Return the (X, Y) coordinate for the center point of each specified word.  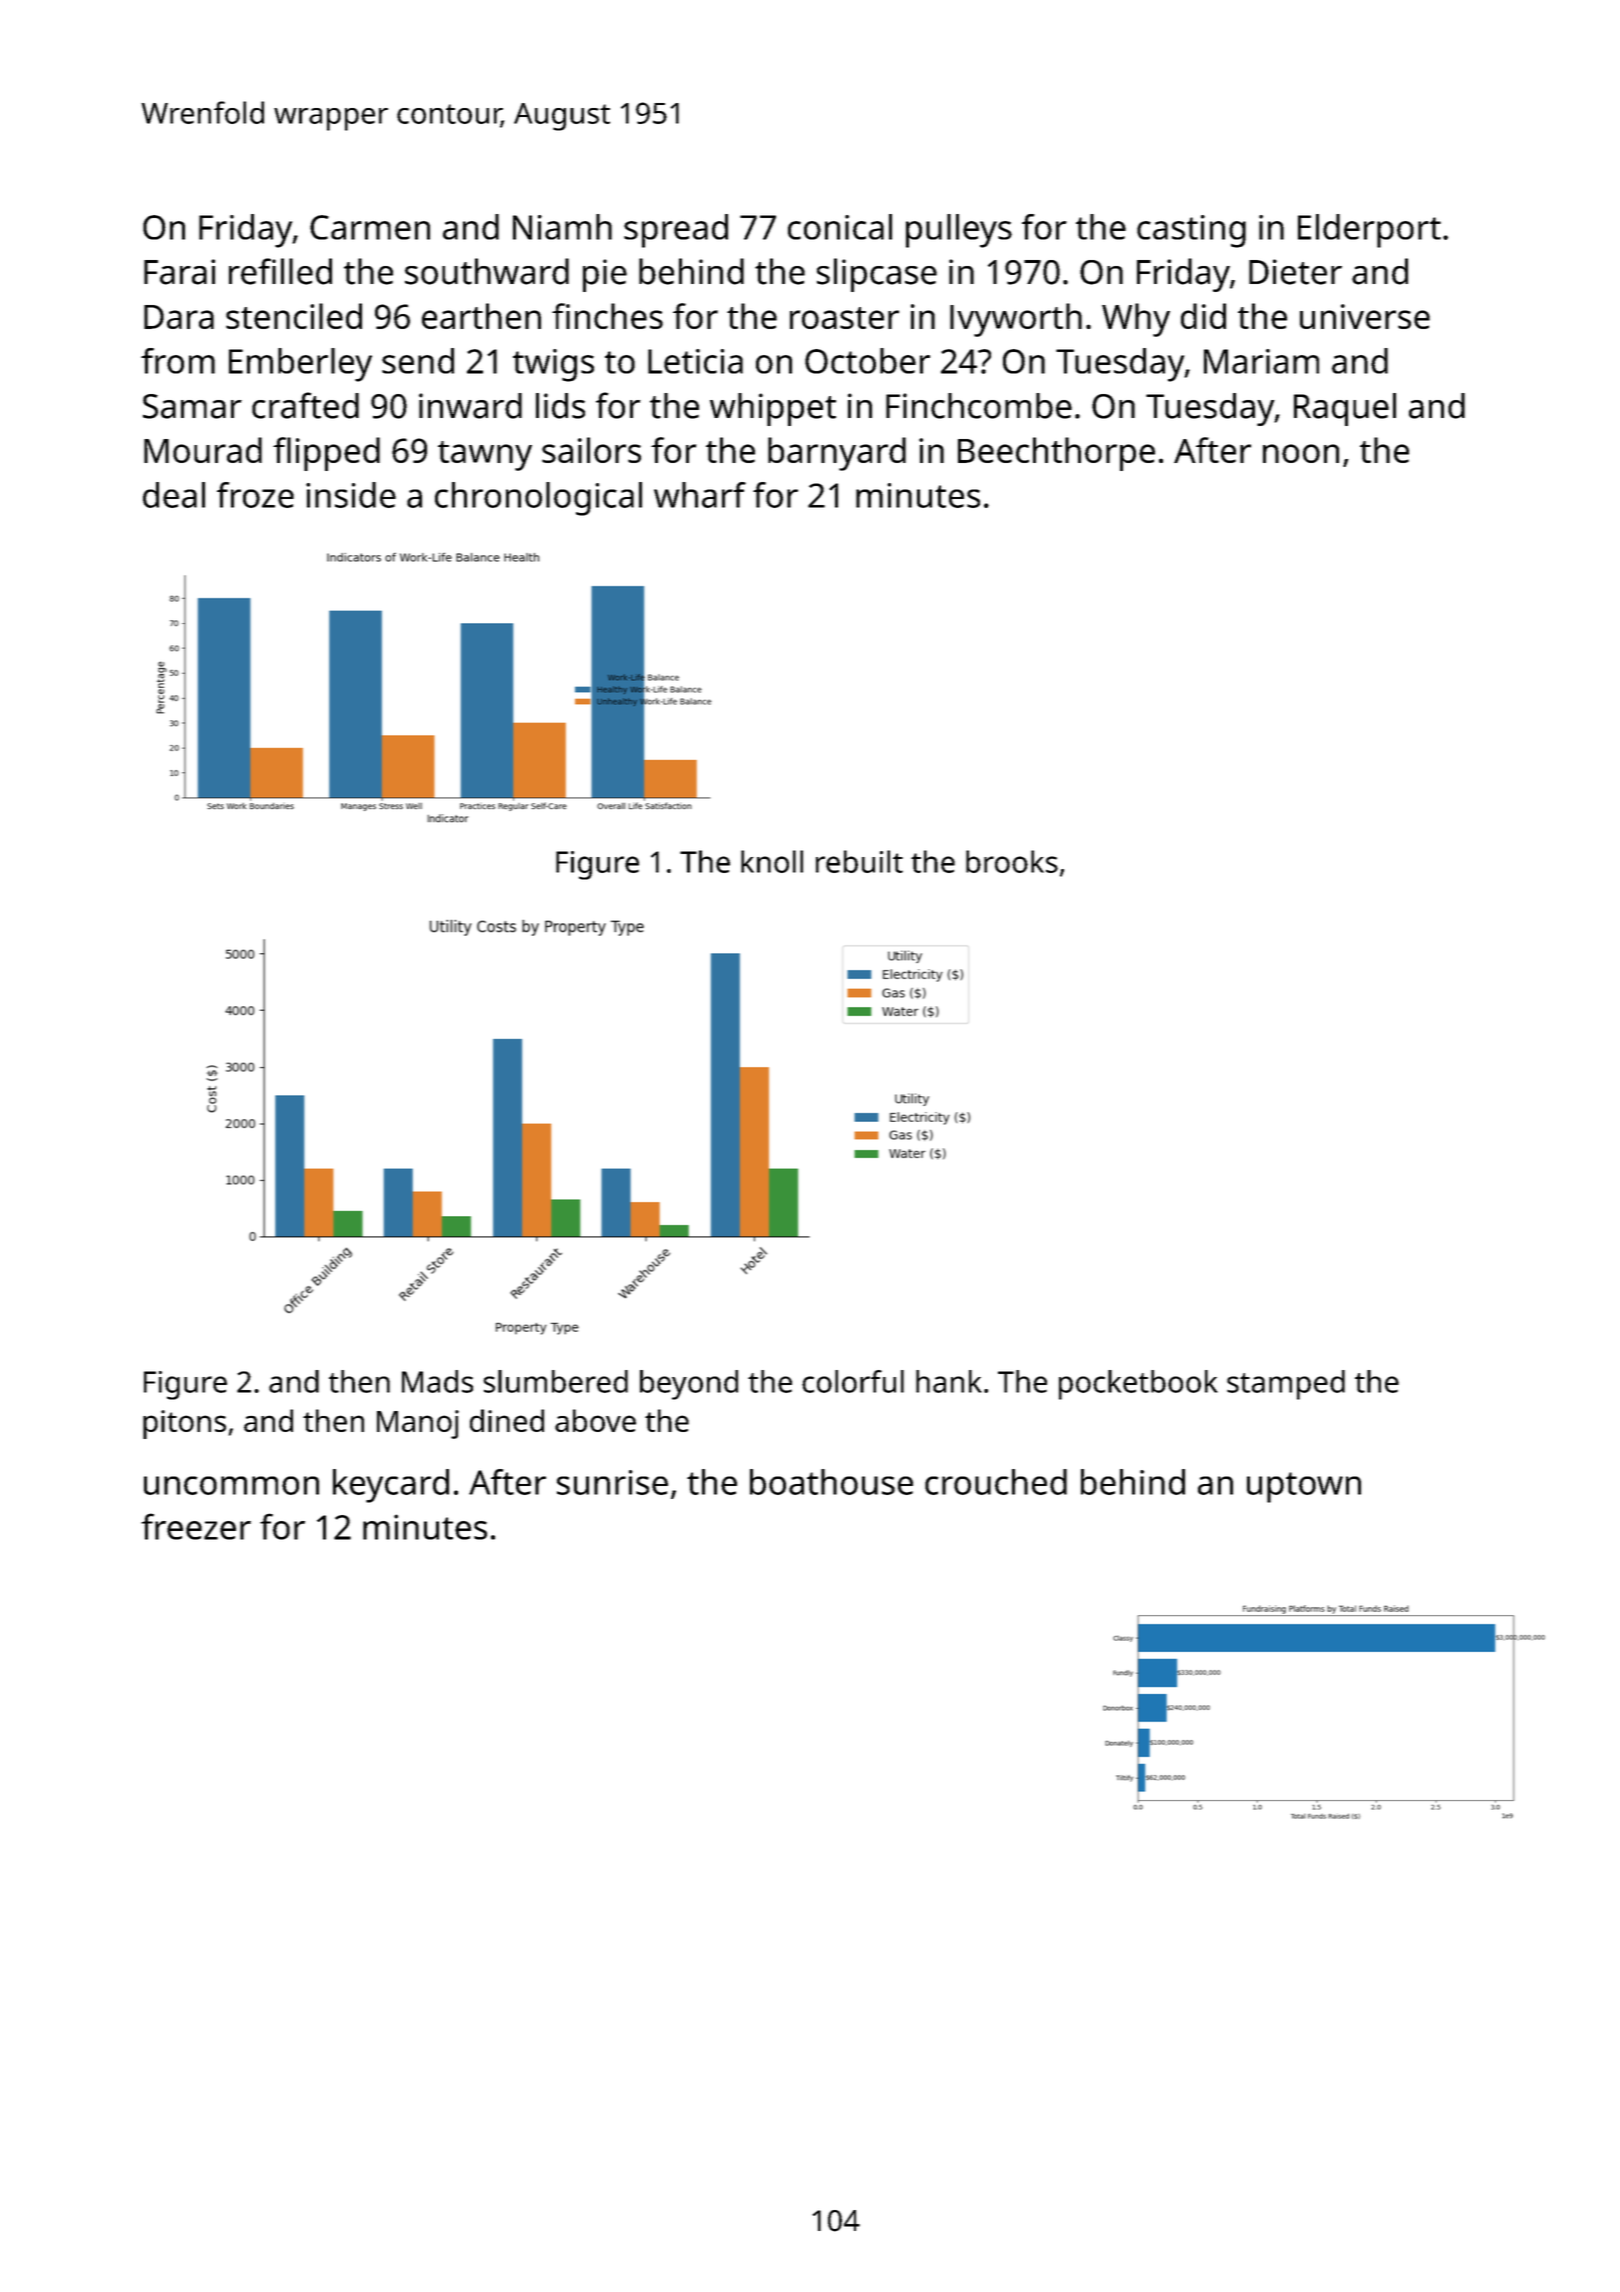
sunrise (612, 1482)
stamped (1286, 1385)
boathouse (831, 1482)
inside (351, 495)
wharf (700, 495)
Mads (437, 1381)
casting (1191, 231)
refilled (280, 271)
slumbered (556, 1381)
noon (1301, 453)
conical (840, 227)
